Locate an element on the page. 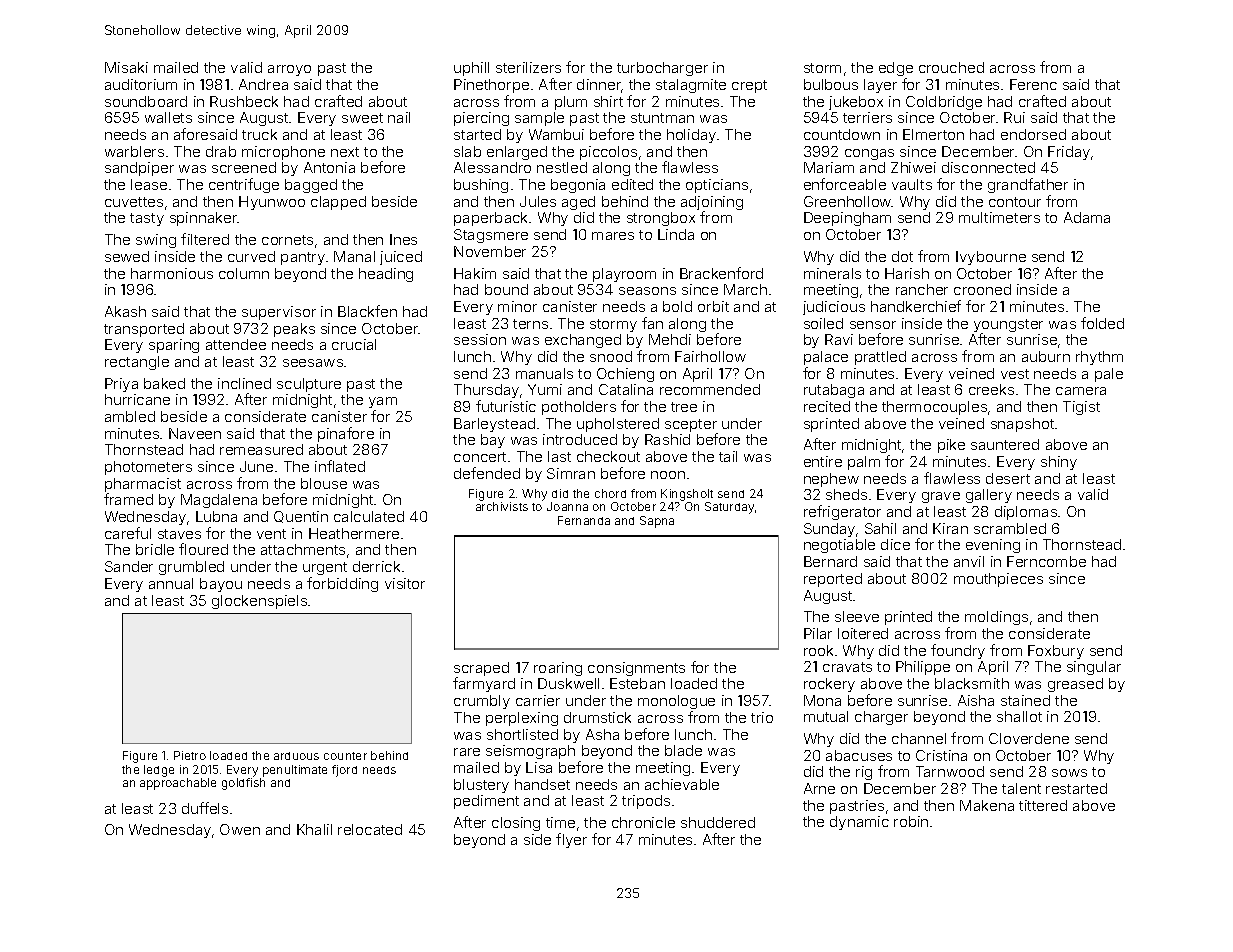 Image resolution: width=1233 pixels, height=952 pixels. Foxbury is located at coordinates (1056, 652).
